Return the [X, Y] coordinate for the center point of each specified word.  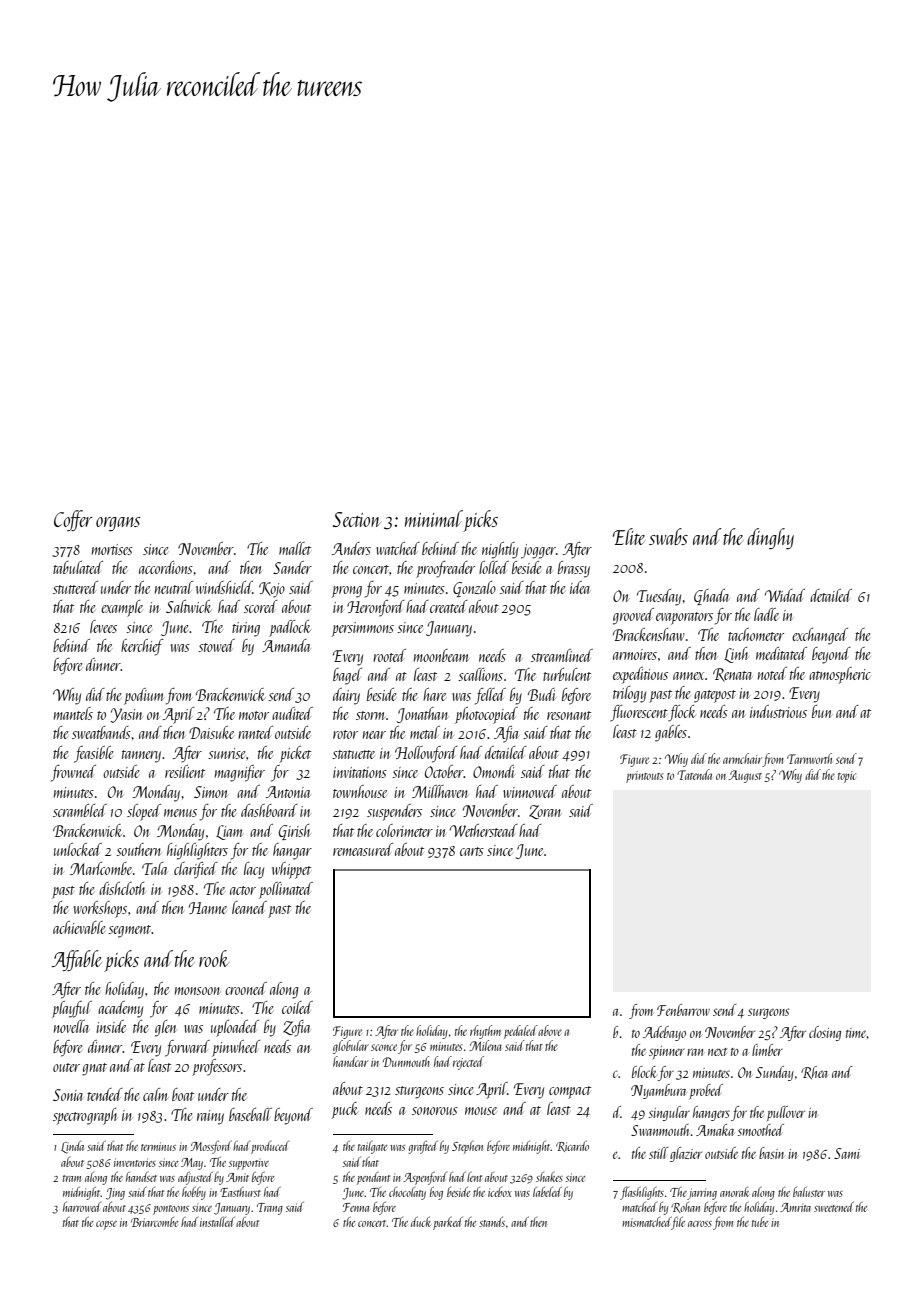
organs [118, 524]
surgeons [768, 1013]
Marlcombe [101, 868]
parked [448, 1223]
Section [357, 519]
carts [472, 851]
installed [217, 1222]
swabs [668, 536]
